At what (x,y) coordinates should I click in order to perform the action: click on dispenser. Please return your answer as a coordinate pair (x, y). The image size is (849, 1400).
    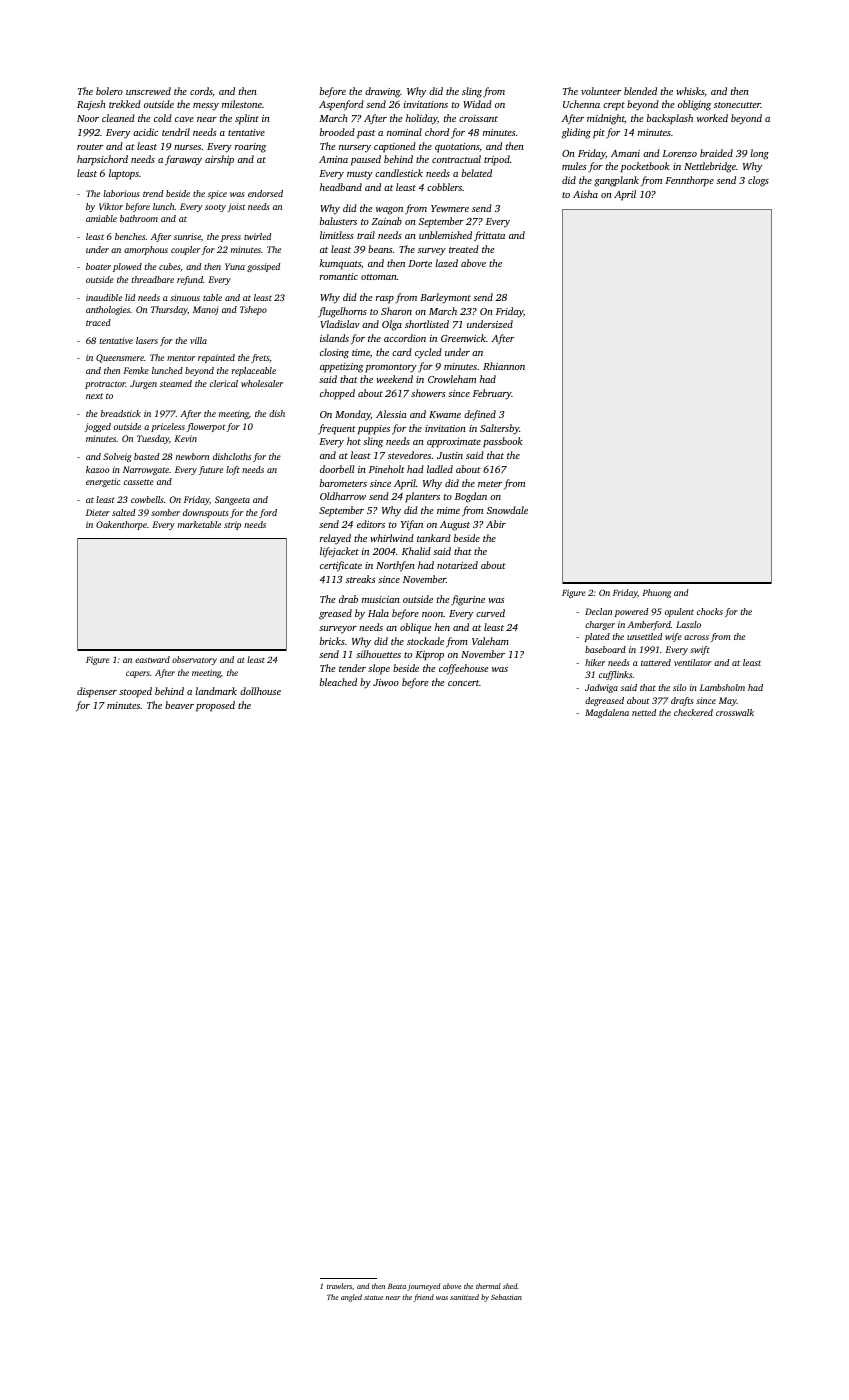
    Looking at the image, I should click on (97, 692).
